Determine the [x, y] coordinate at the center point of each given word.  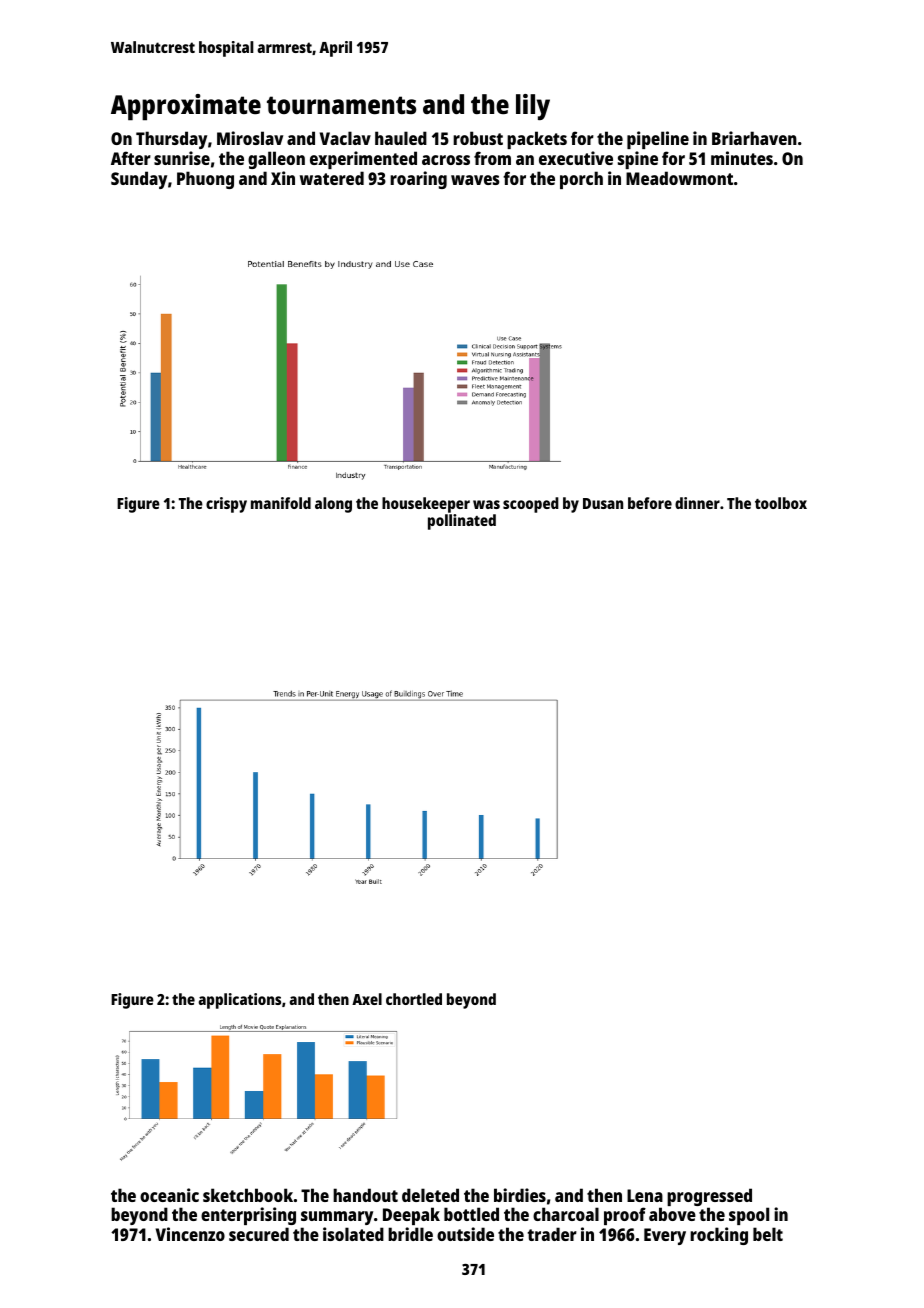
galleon [276, 160]
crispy [226, 505]
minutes [742, 158]
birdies [520, 1195]
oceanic [169, 1195]
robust [478, 138]
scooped [531, 505]
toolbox [781, 503]
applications [239, 1001]
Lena [645, 1195]
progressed [709, 1198]
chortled [414, 999]
